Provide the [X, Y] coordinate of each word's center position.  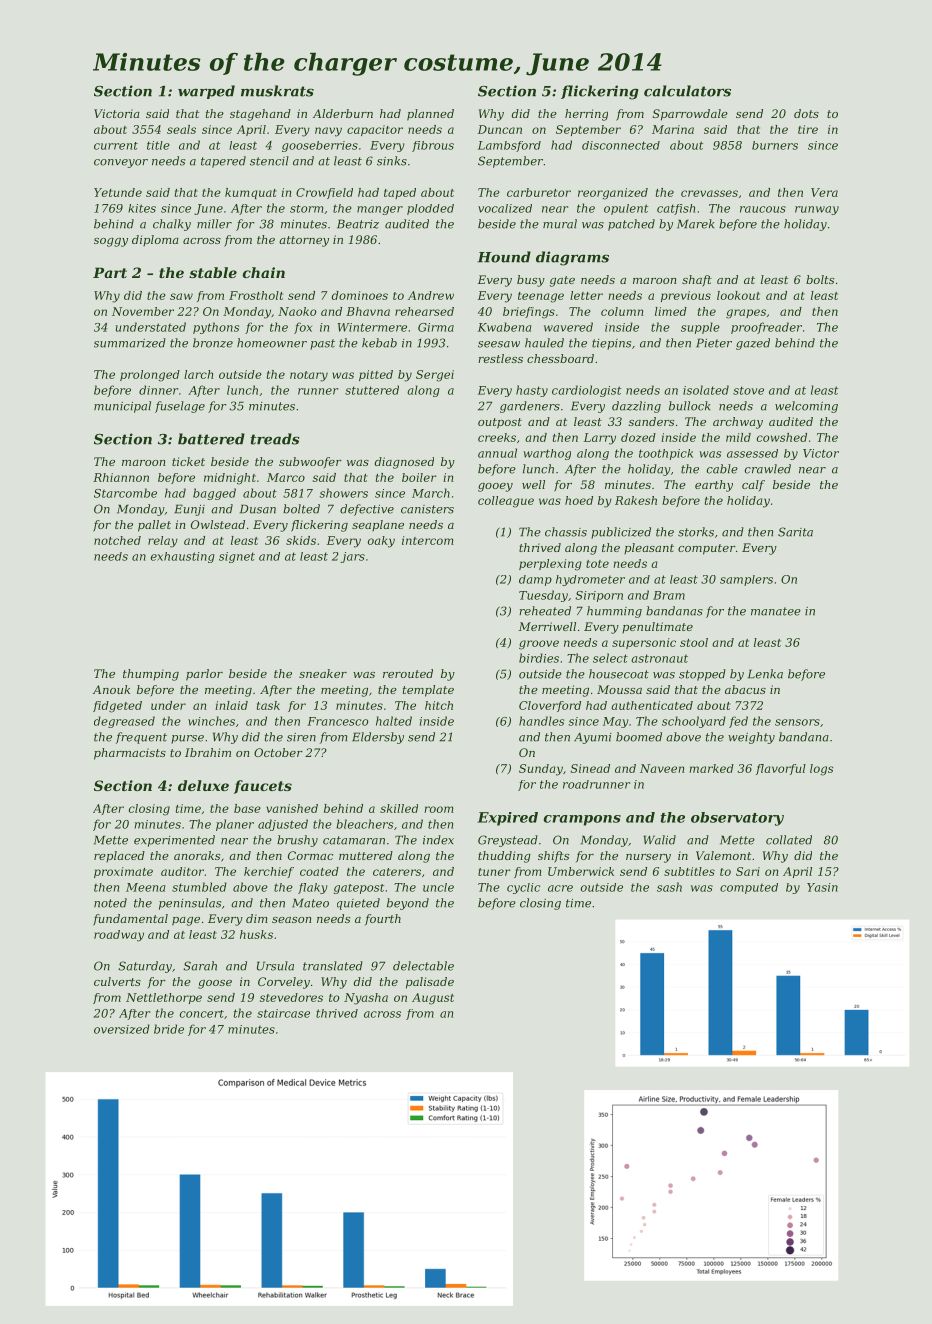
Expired [507, 819]
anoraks [197, 855]
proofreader [766, 328]
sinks [392, 161]
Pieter [714, 343]
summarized [130, 343]
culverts [117, 981]
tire [808, 129]
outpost [500, 423]
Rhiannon [121, 477]
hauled [544, 343]
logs [821, 770]
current [116, 146]
